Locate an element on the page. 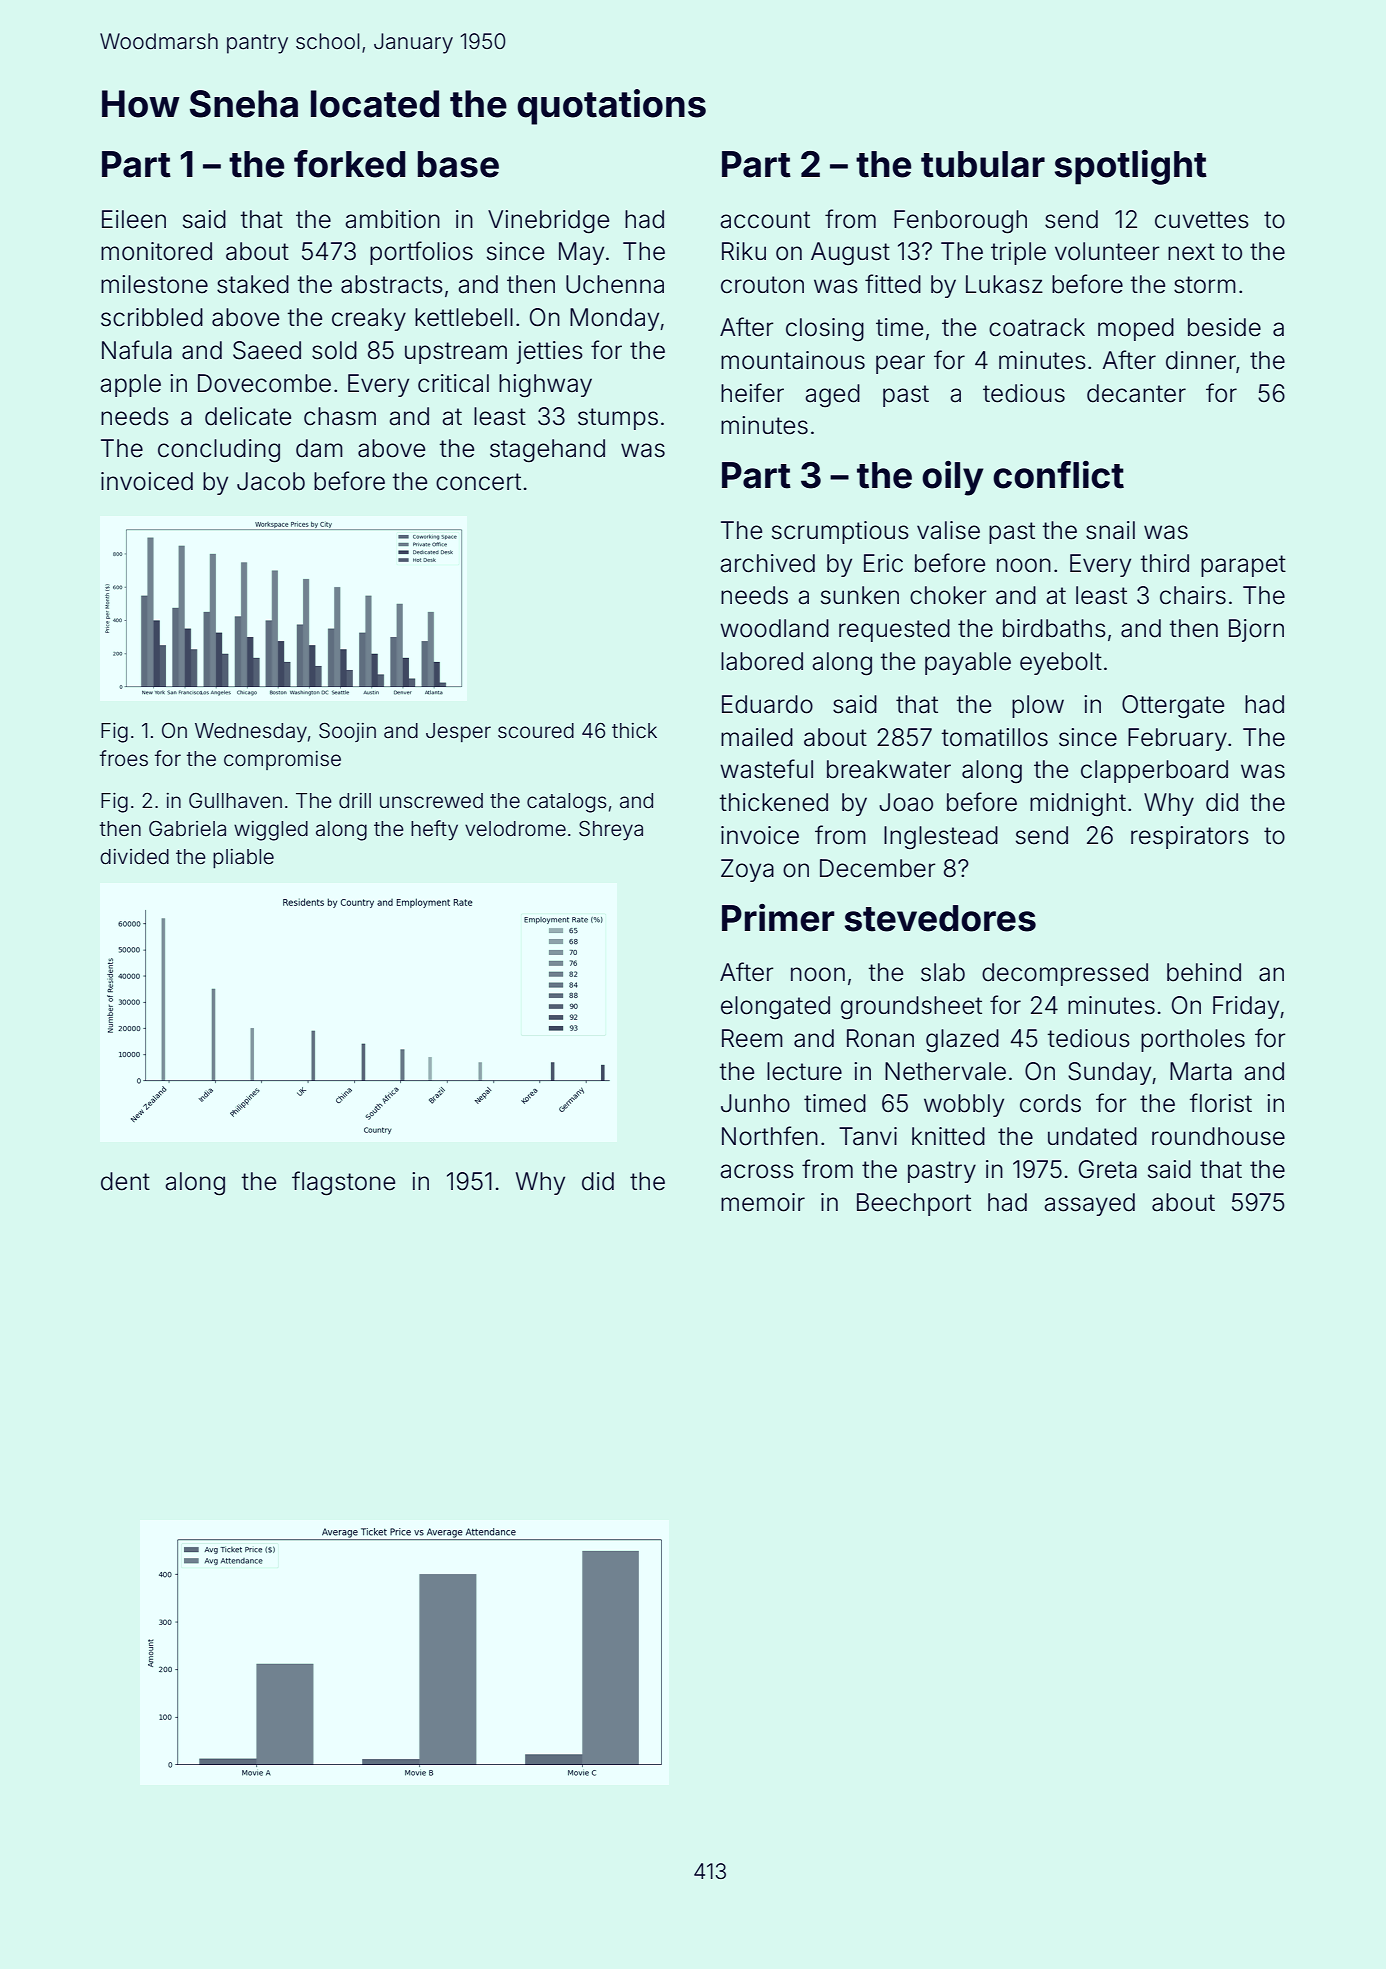  flagstone is located at coordinates (343, 1183).
